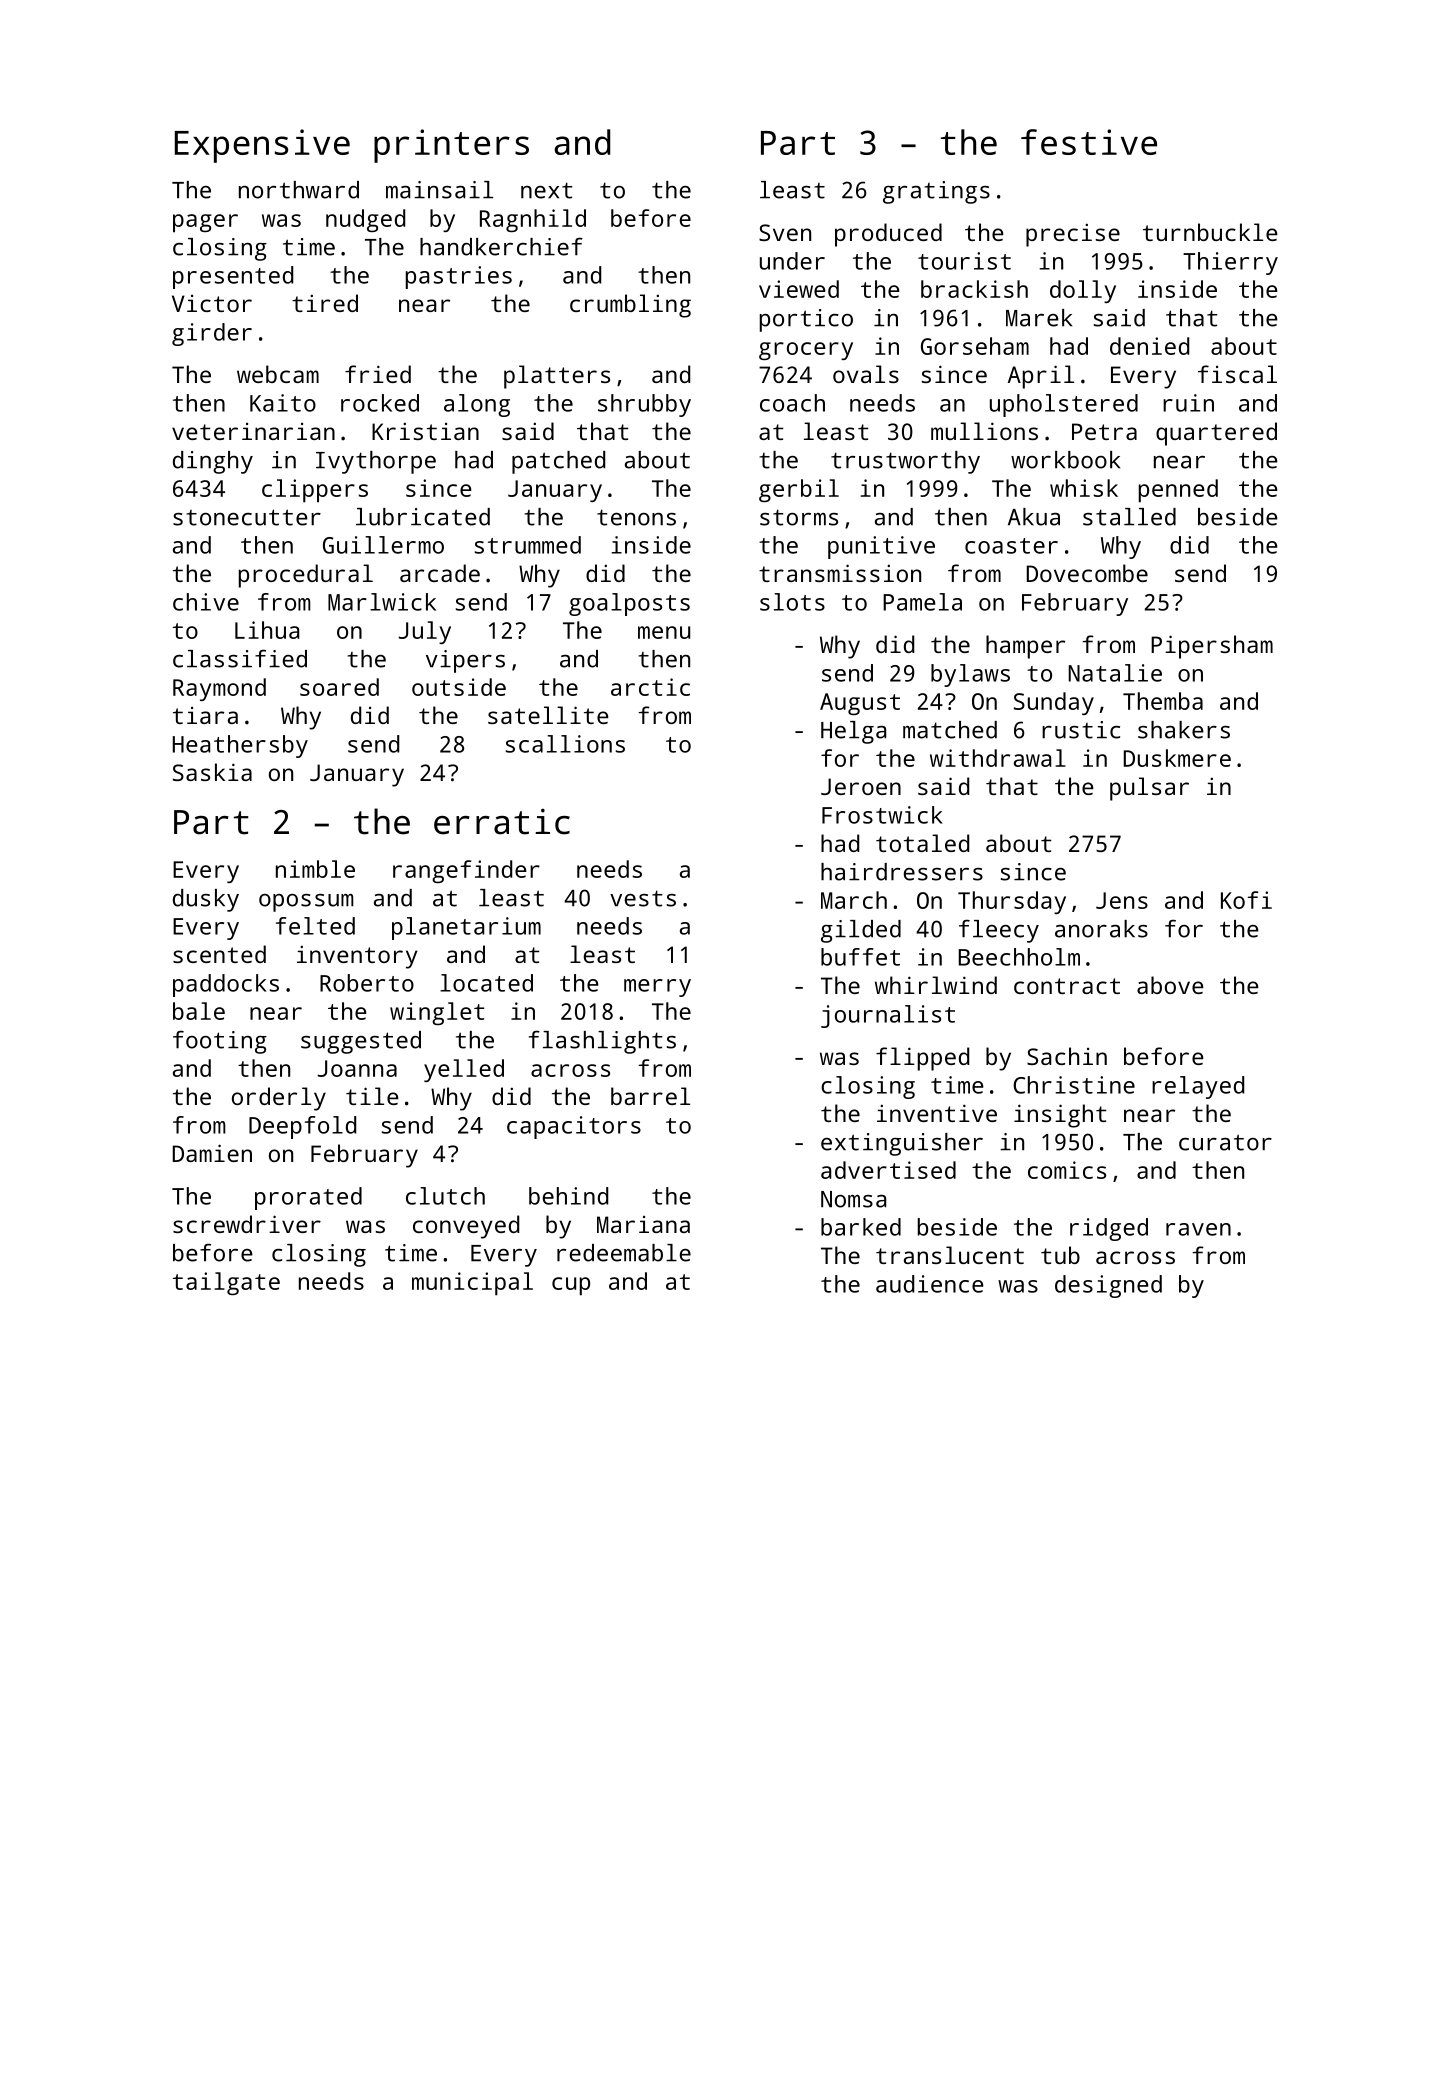  I want to click on dinghy, so click(213, 462).
